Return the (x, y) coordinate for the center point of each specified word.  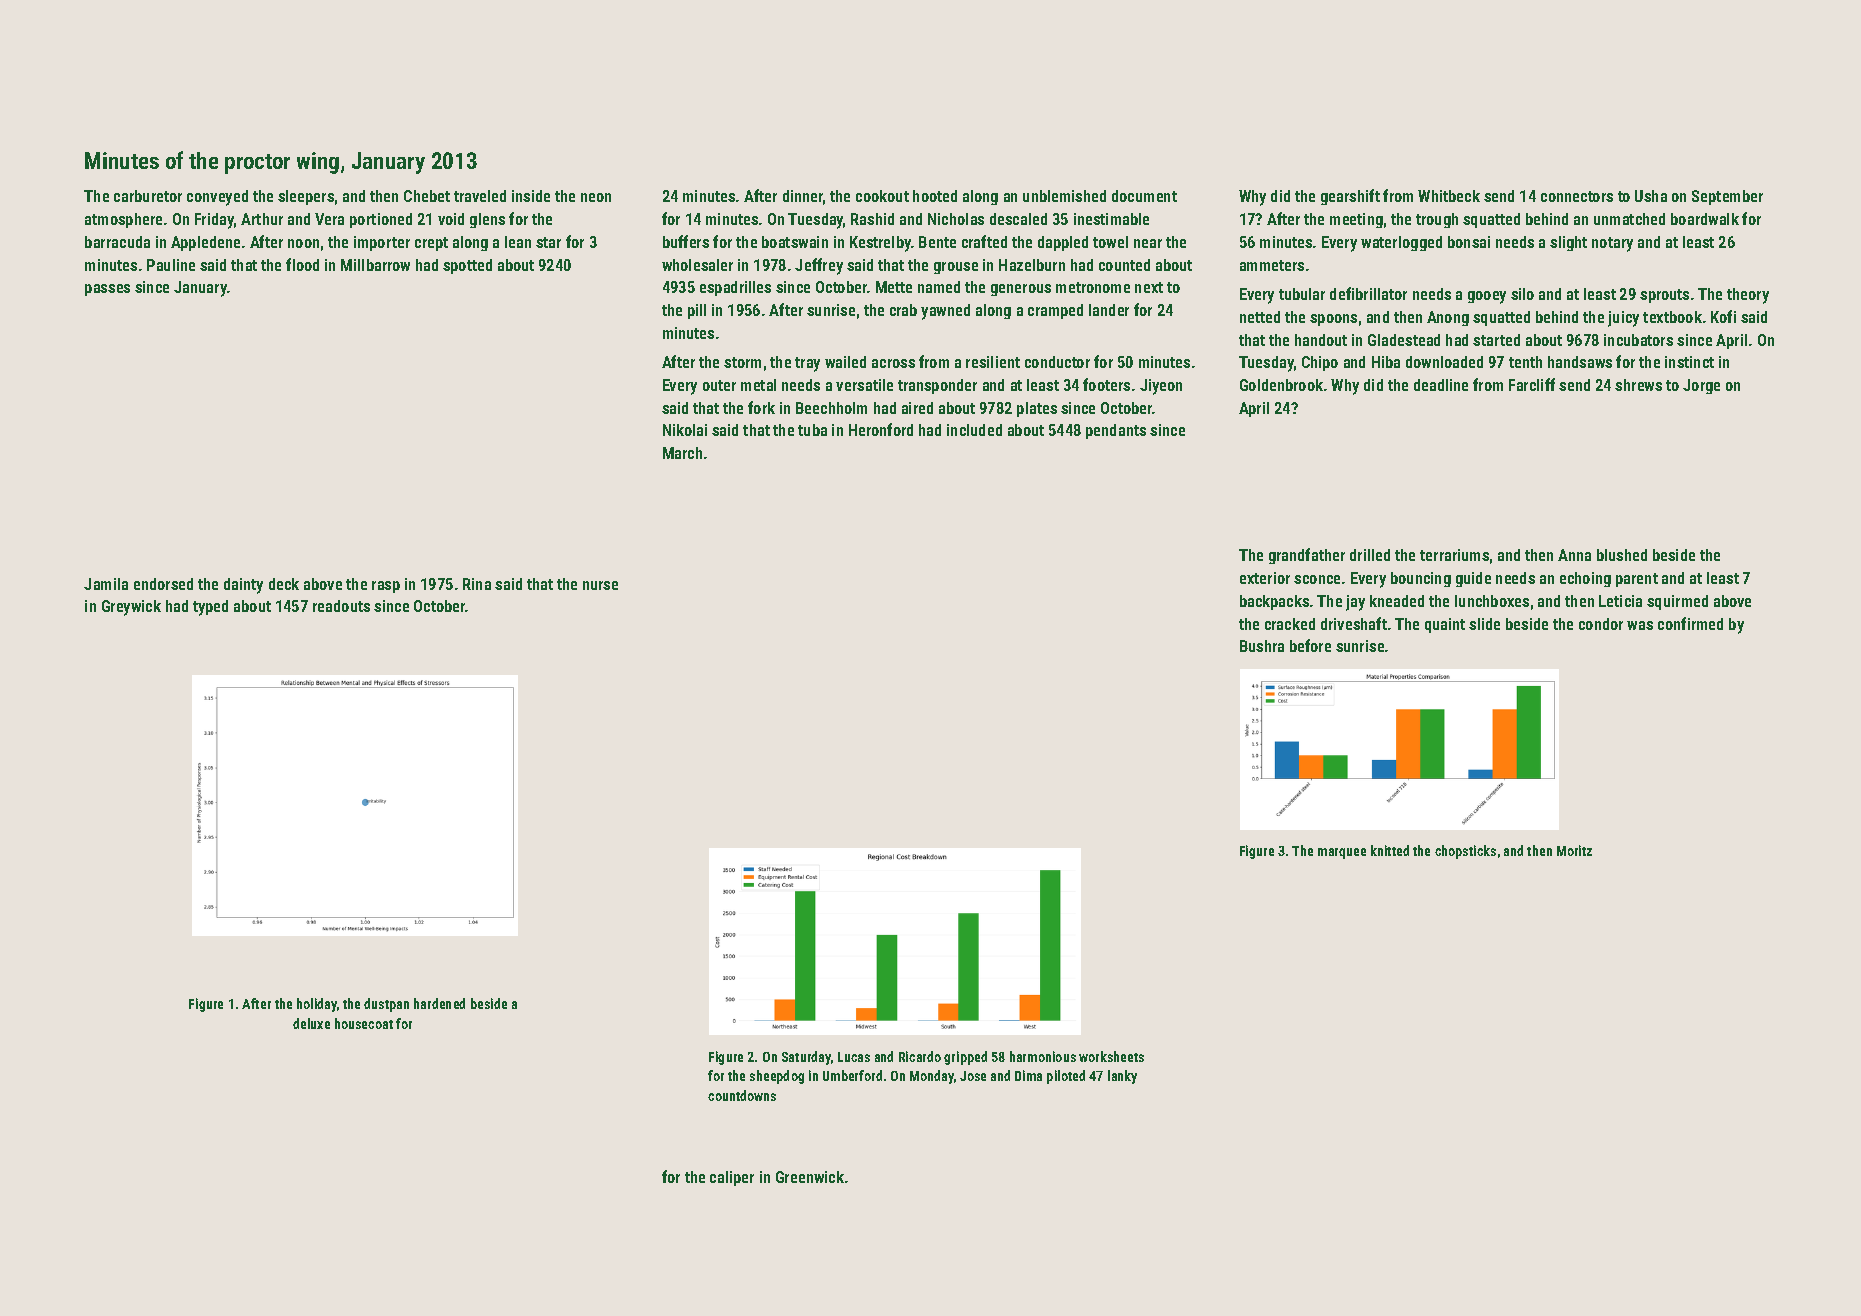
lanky (1122, 1077)
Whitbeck (1449, 196)
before (1310, 645)
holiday (317, 1005)
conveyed (217, 198)
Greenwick (810, 1177)
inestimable (1111, 219)
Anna (1574, 555)
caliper (732, 1178)
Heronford (881, 429)
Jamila (106, 584)
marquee (1342, 853)
